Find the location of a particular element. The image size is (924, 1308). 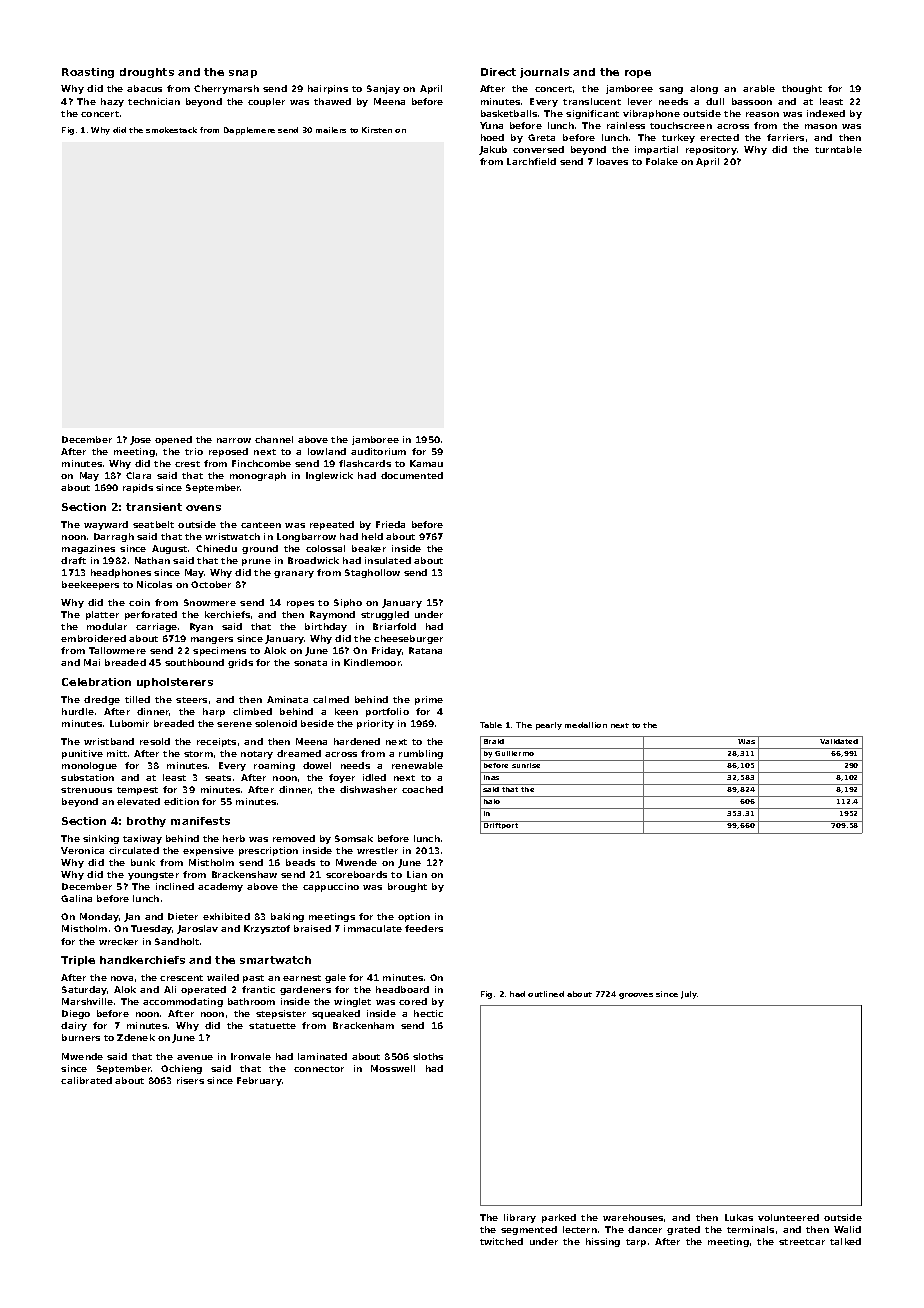

calibrated is located at coordinates (86, 1080).
